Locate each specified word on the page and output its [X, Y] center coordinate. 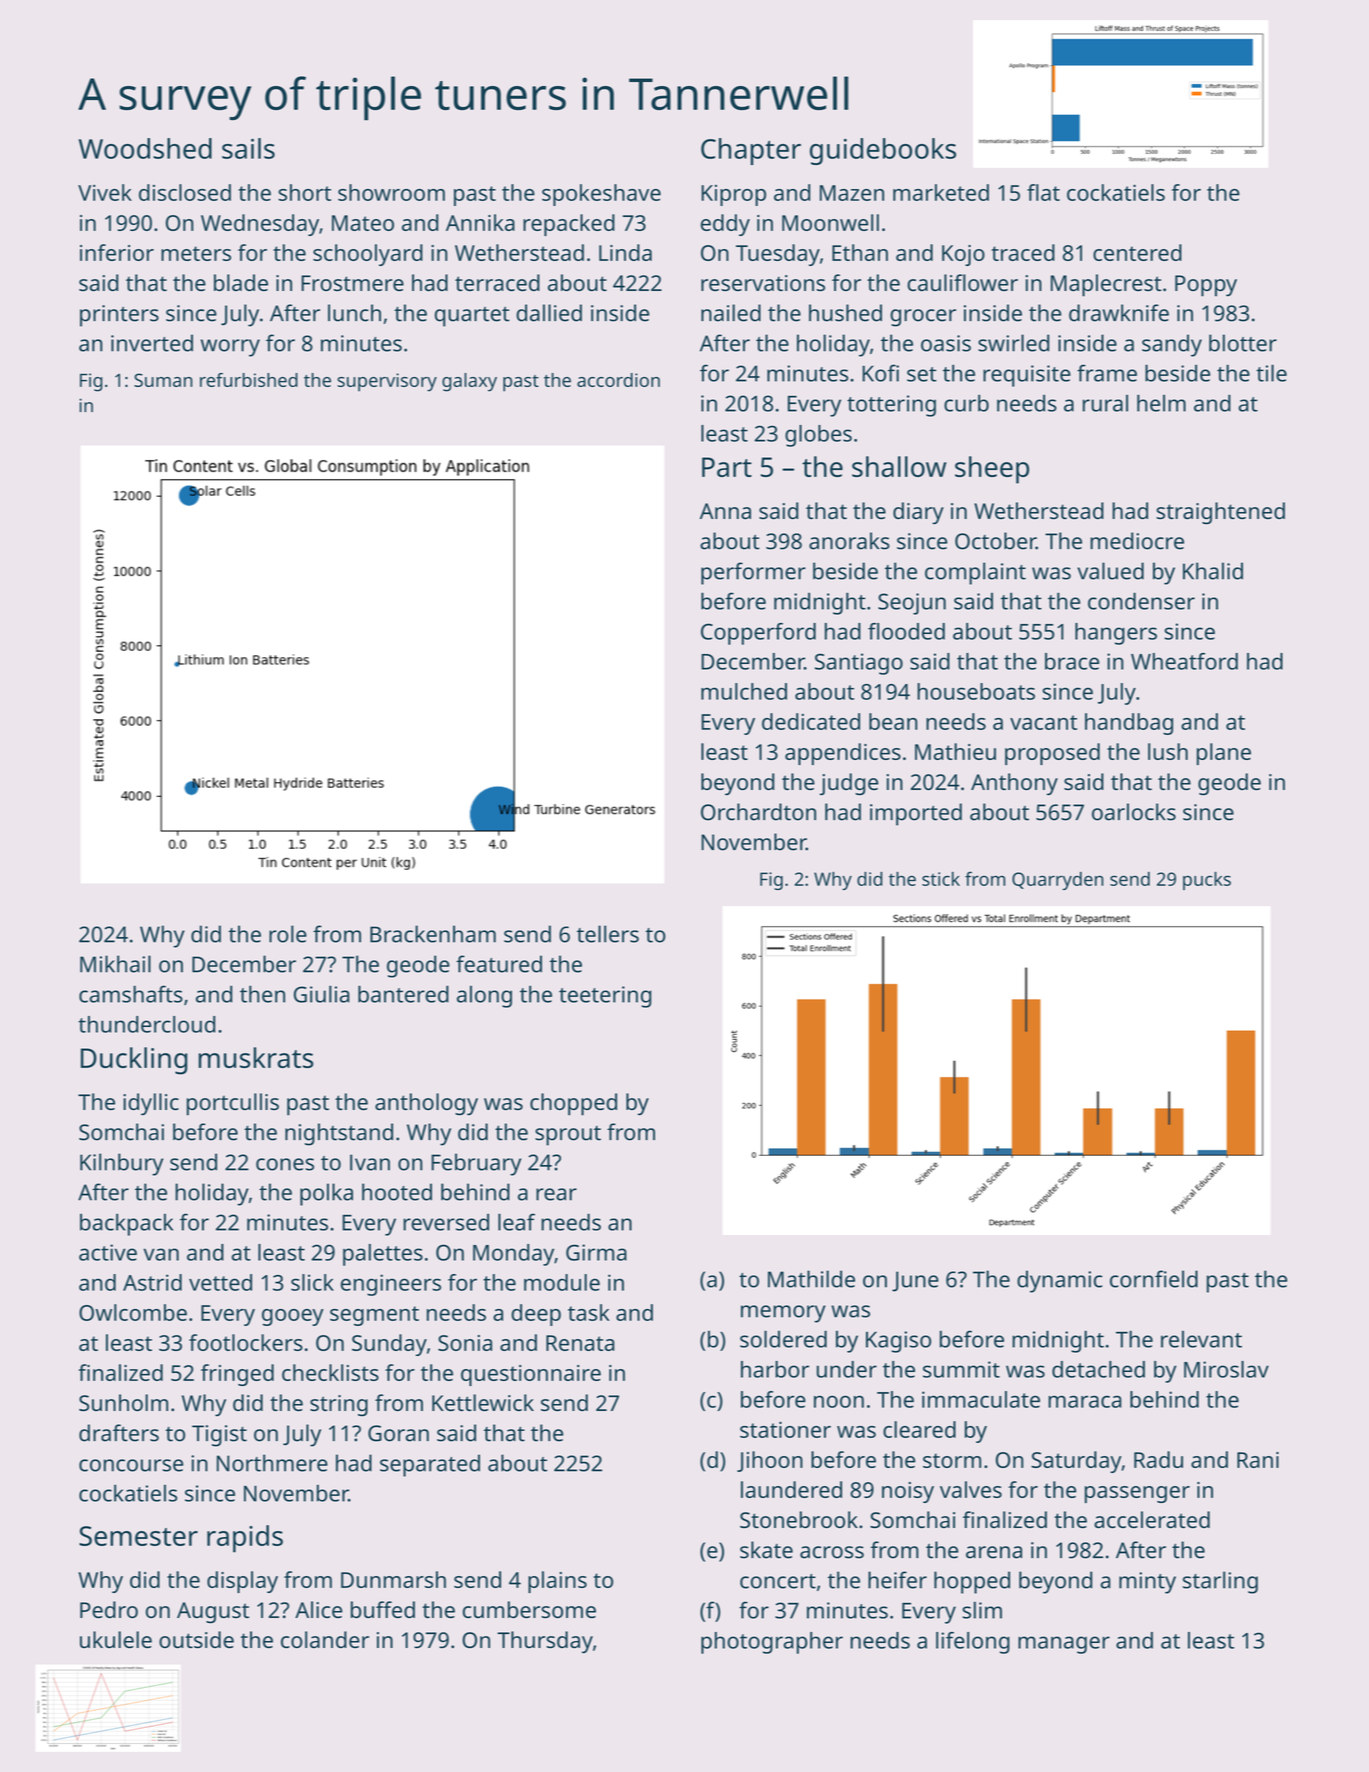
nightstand [339, 1134]
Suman [163, 380]
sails [248, 148]
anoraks [849, 541]
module [562, 1282]
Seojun [912, 604]
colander [325, 1639]
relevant [1201, 1339]
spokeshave [601, 195]
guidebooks [883, 151]
